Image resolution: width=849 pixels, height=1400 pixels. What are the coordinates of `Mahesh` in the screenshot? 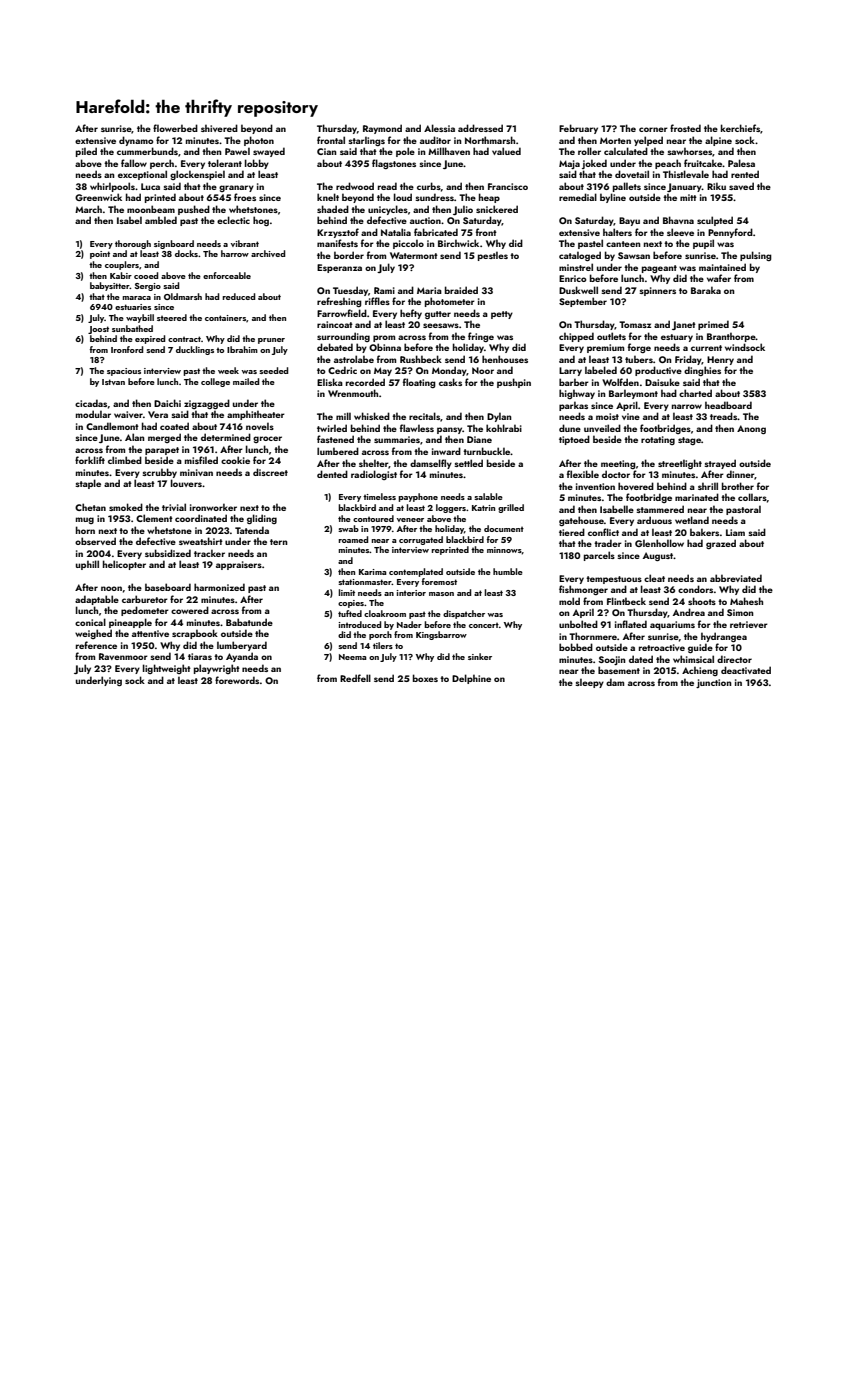 It's located at (746, 601).
